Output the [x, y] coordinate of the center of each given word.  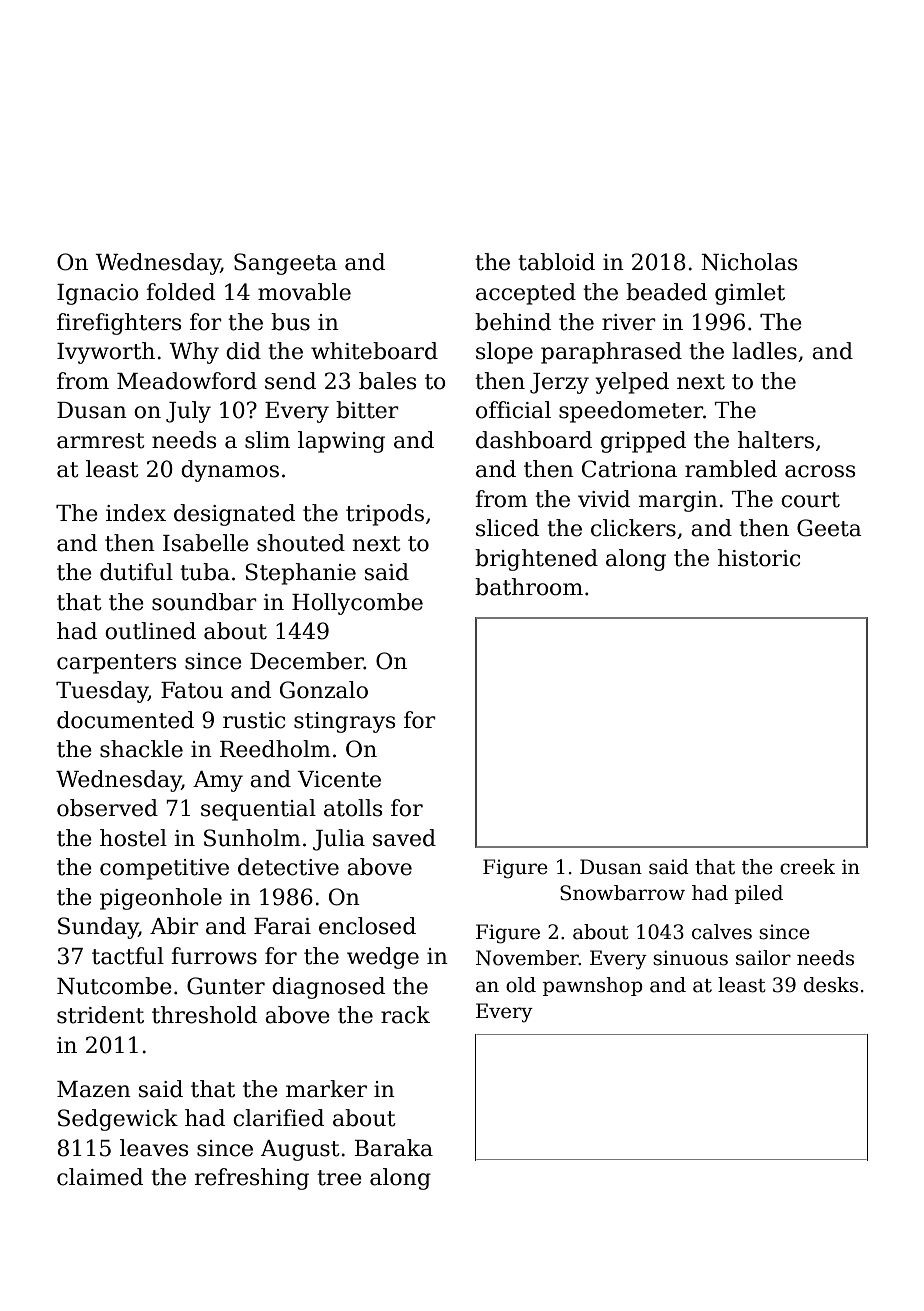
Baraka [394, 1148]
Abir [174, 926]
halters [775, 440]
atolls [353, 808]
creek [807, 867]
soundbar [204, 602]
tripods [385, 515]
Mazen [94, 1089]
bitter [367, 410]
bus [290, 322]
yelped [632, 383]
